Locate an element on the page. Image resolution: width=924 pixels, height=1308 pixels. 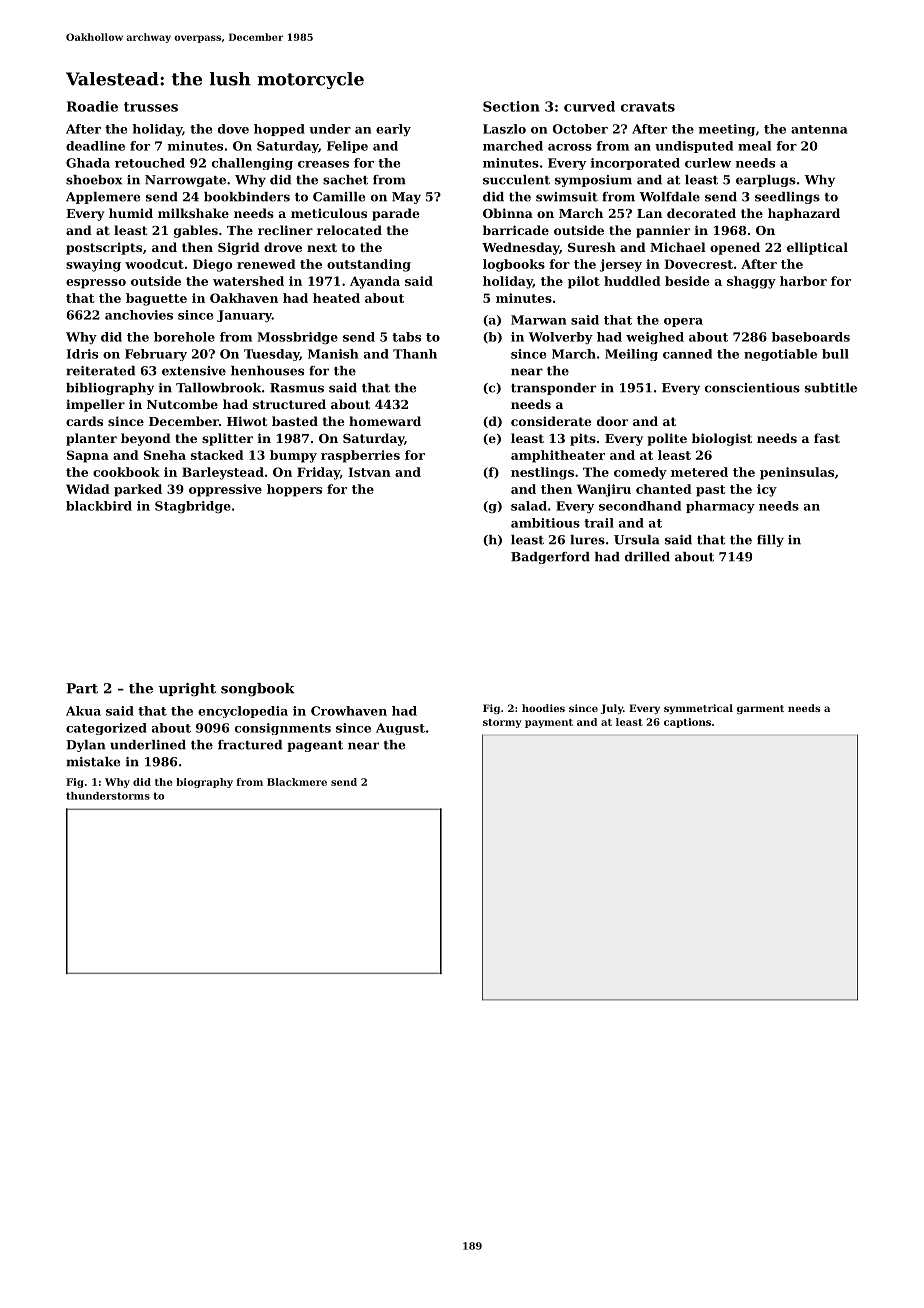
curved is located at coordinates (589, 106).
